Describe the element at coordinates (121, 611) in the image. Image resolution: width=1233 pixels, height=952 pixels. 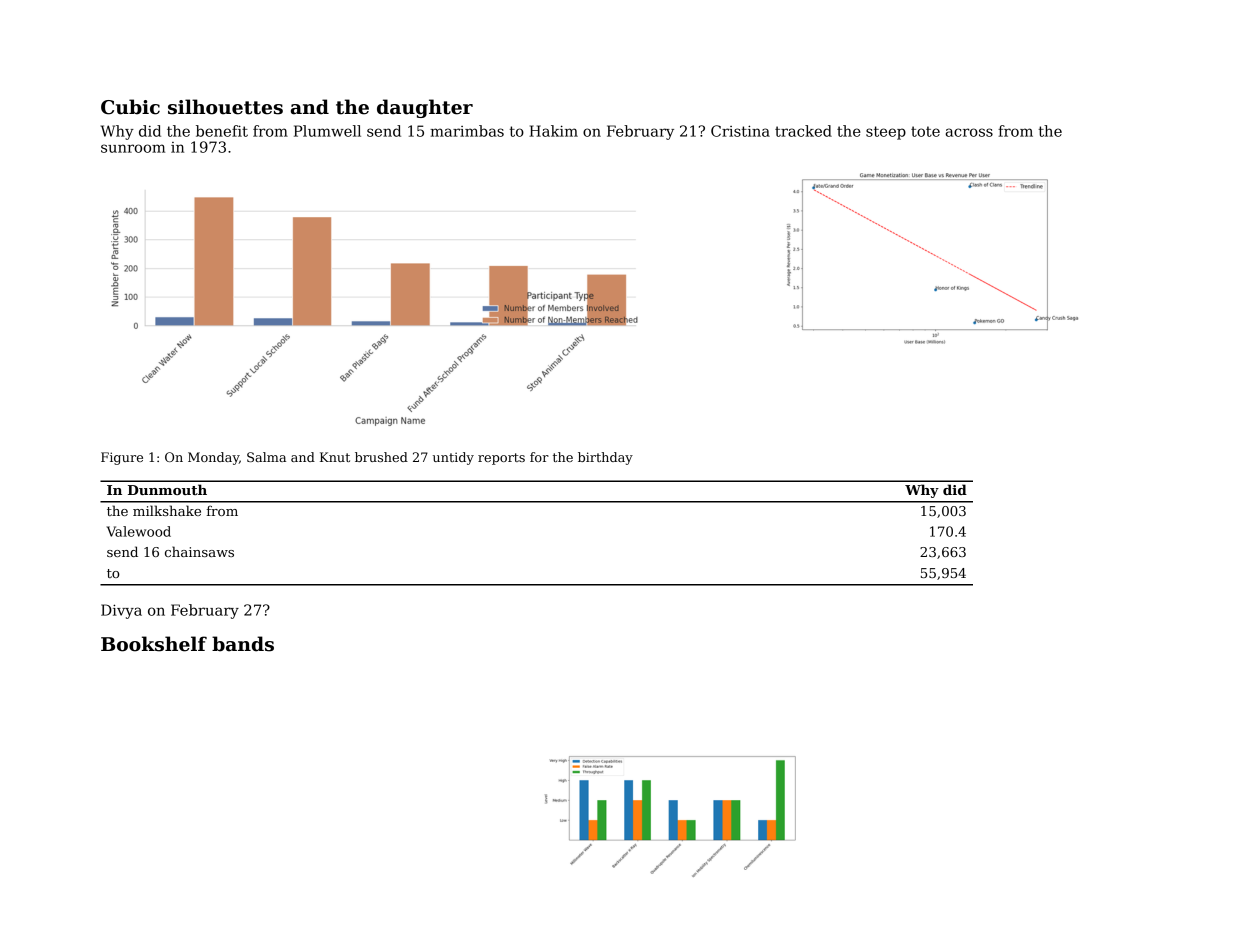
I see `Divya` at that location.
